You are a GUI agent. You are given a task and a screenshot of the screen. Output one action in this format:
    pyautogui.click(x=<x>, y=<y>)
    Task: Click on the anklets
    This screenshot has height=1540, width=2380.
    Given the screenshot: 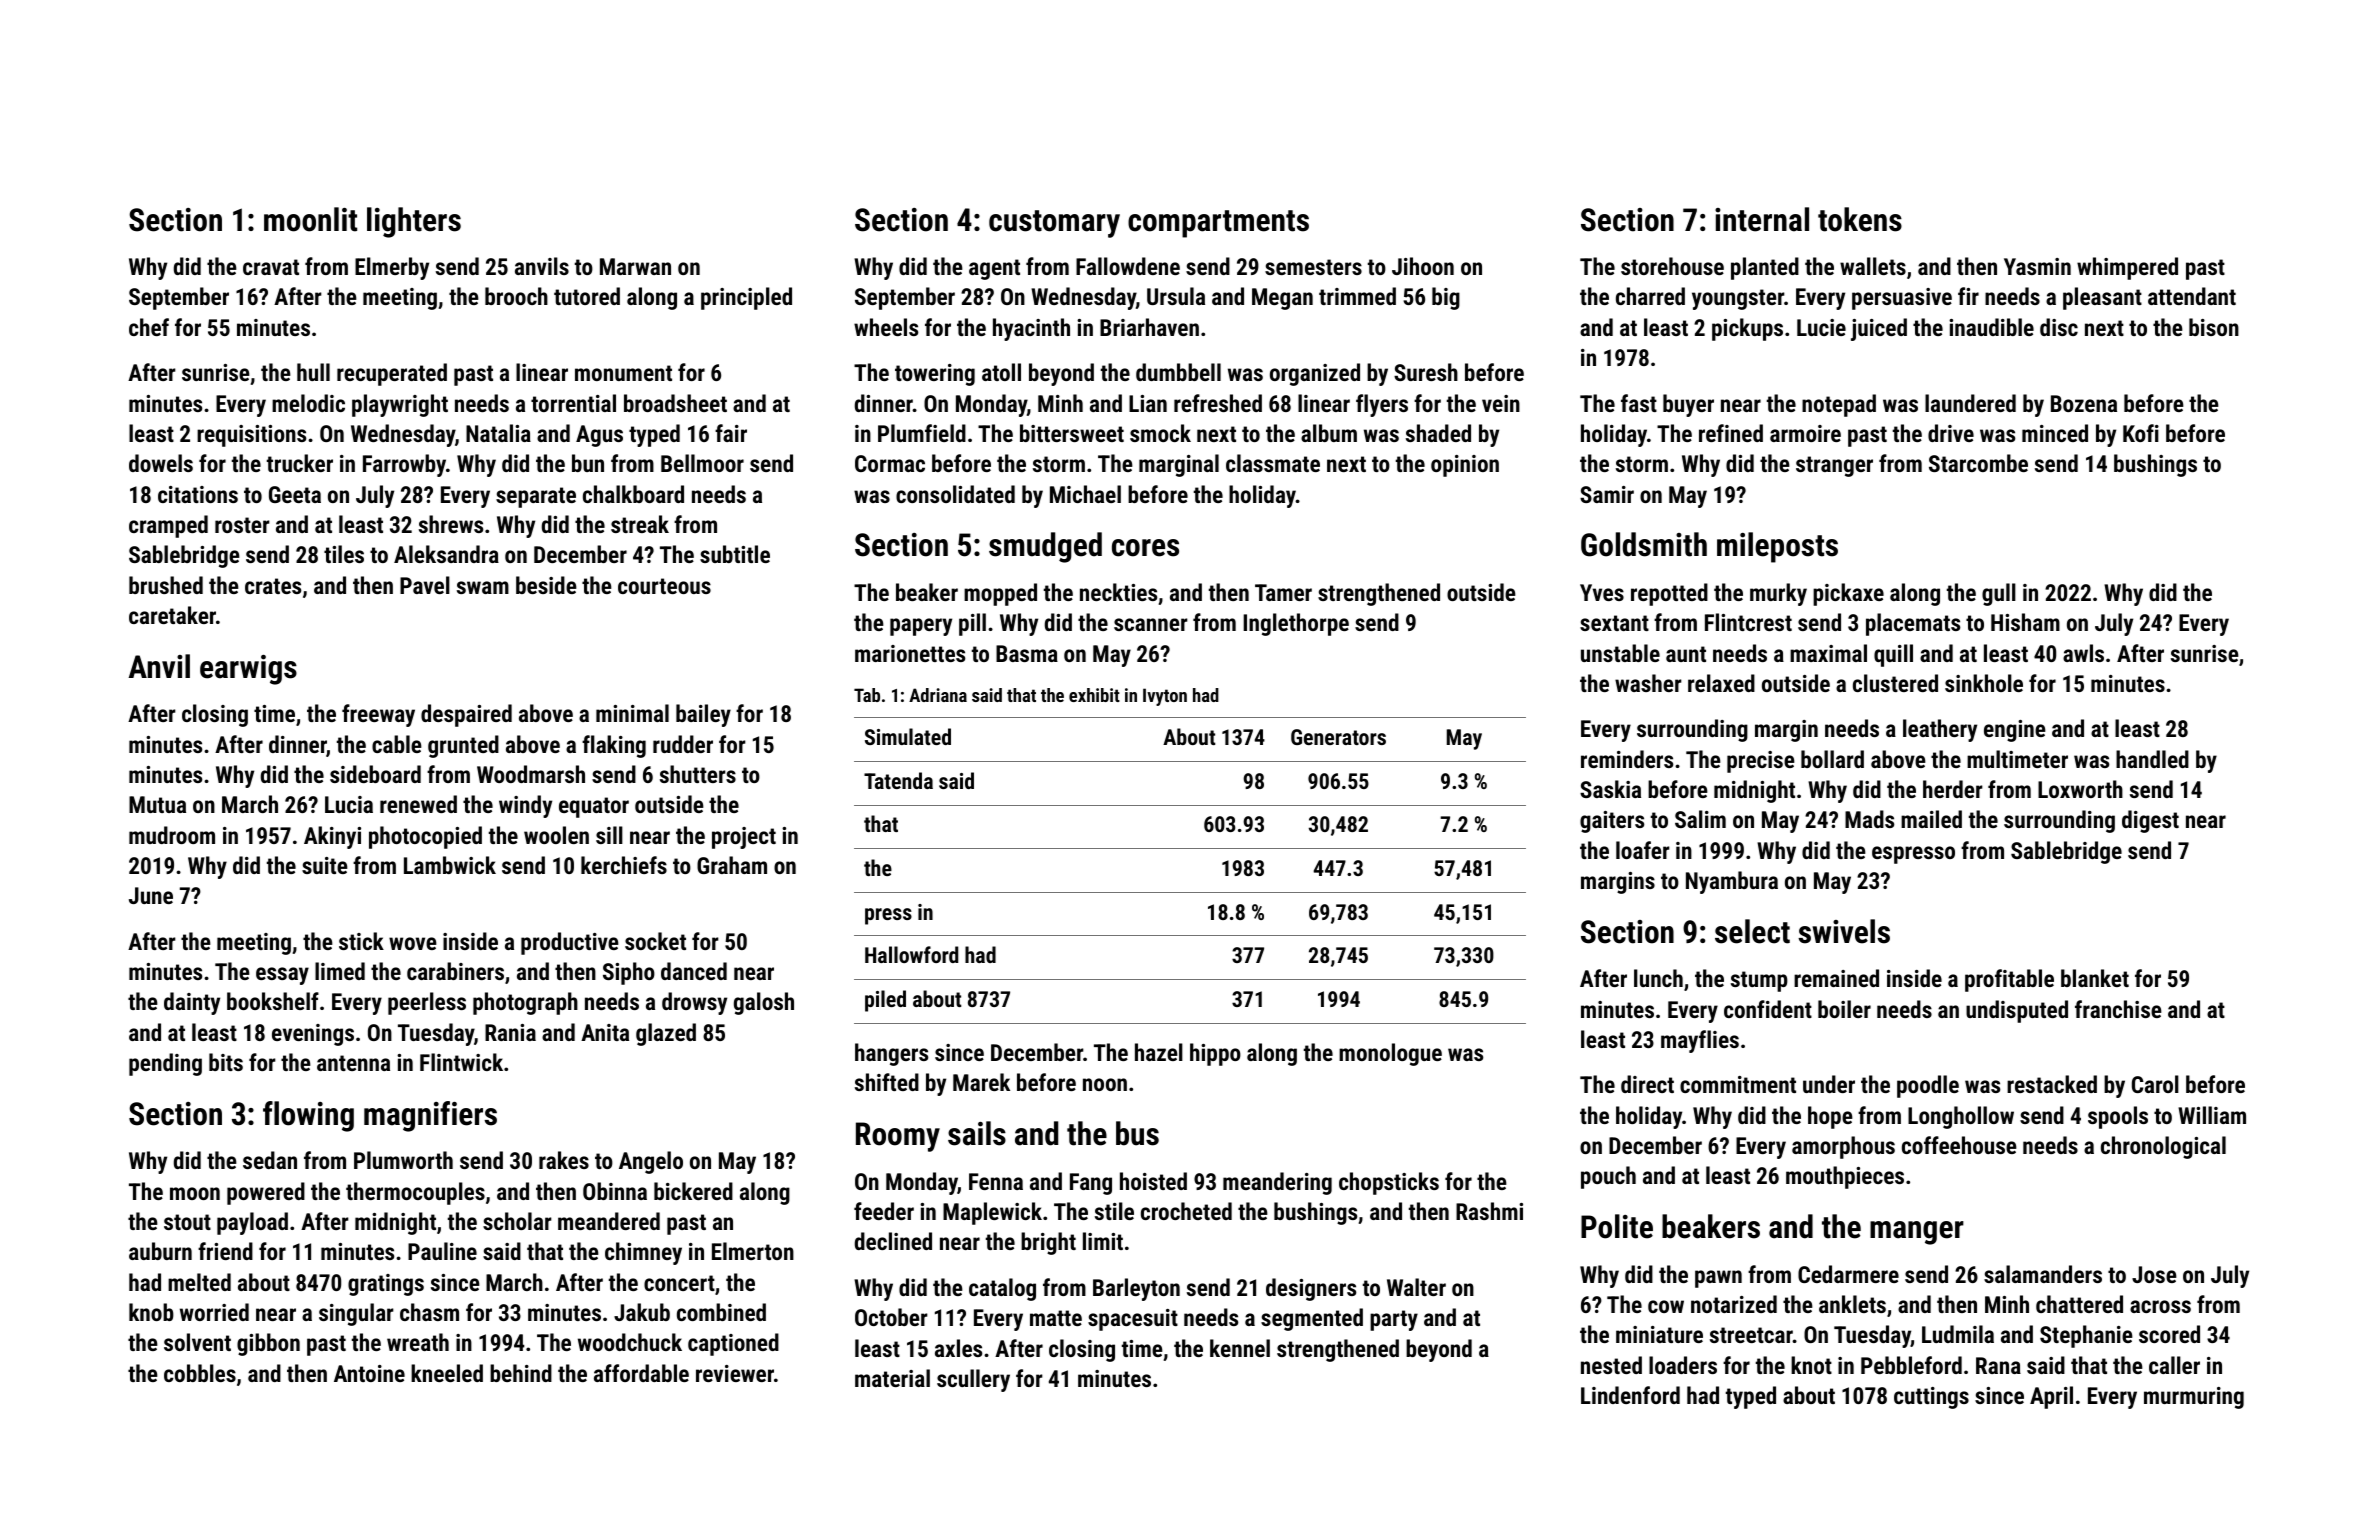 What is the action you would take?
    pyautogui.click(x=1852, y=1304)
